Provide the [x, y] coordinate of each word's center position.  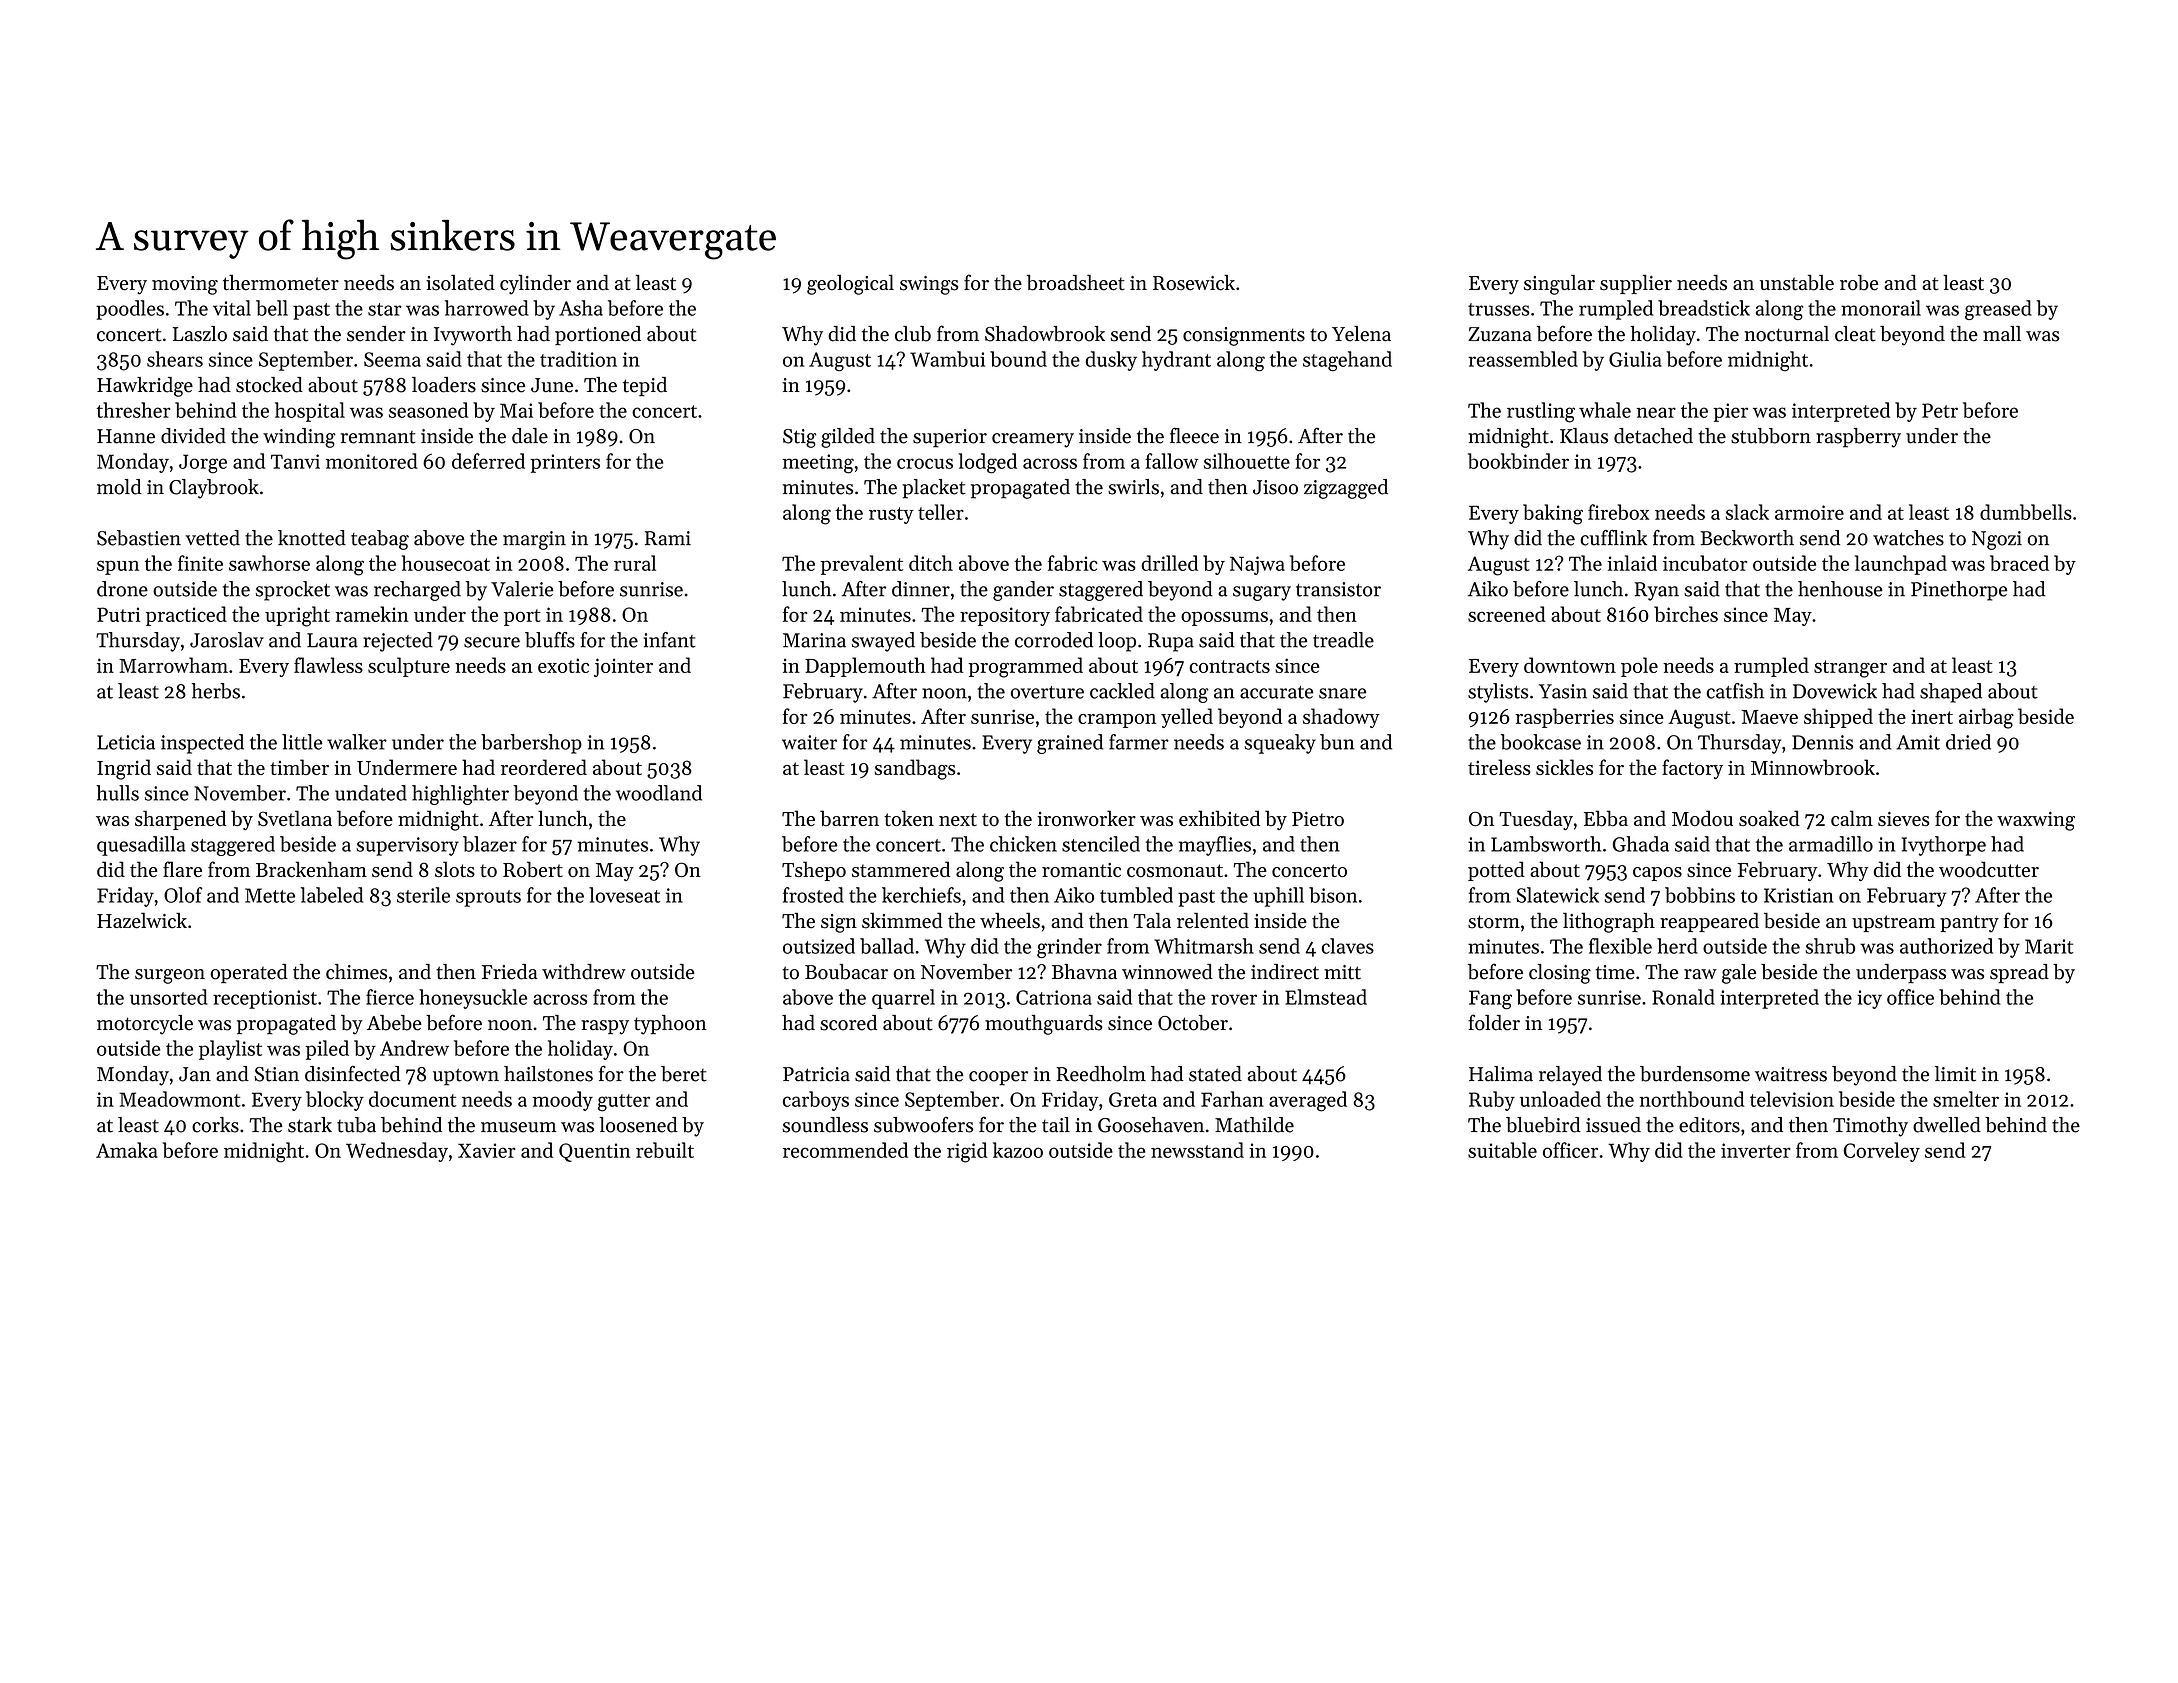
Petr [1940, 410]
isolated [460, 283]
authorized [1946, 946]
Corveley [1882, 1152]
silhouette [1247, 461]
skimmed [902, 921]
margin [534, 540]
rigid [967, 1152]
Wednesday [397, 1152]
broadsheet [1076, 283]
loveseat [624, 895]
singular [1559, 285]
